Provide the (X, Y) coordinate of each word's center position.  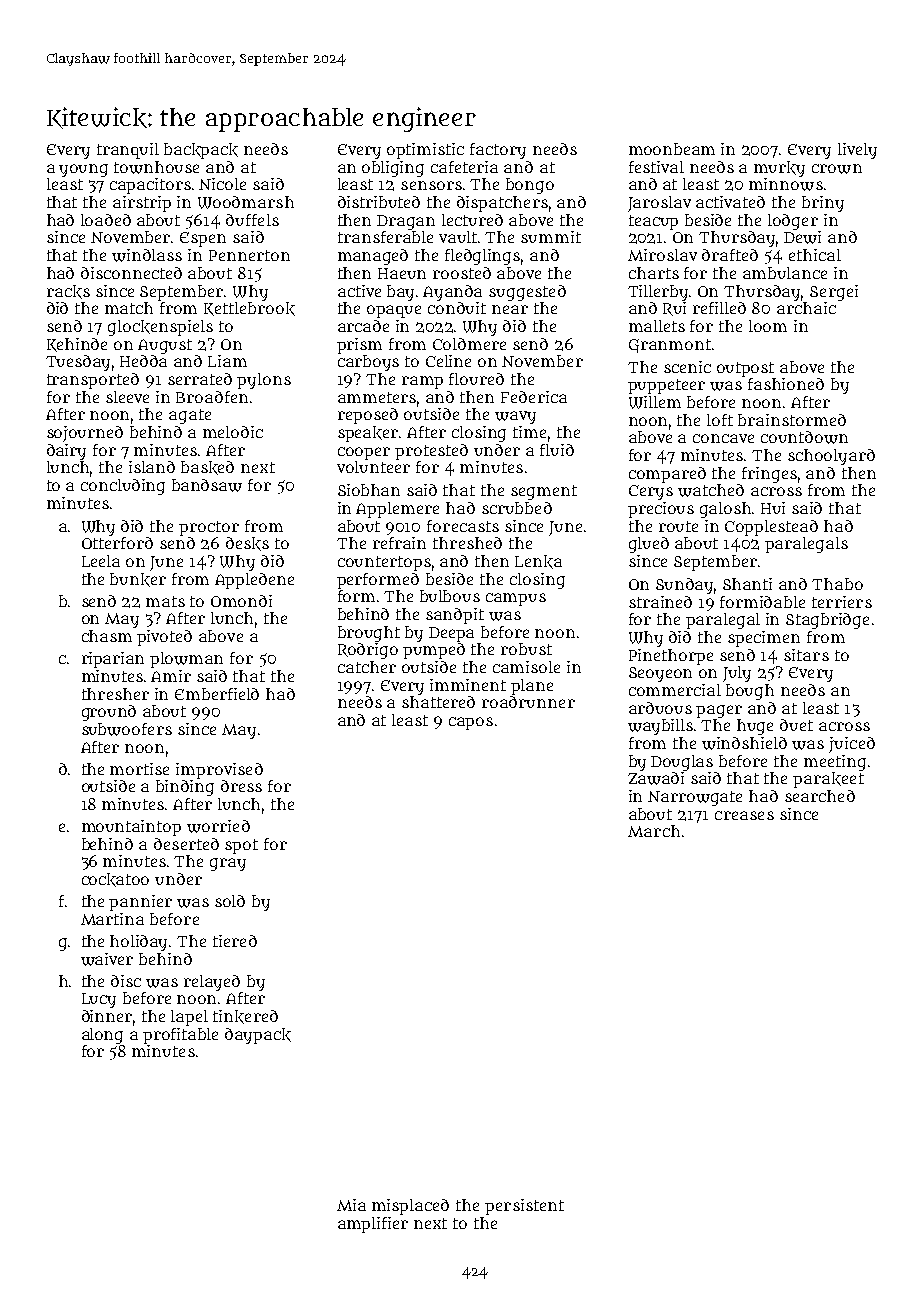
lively (857, 151)
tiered (235, 941)
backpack (201, 151)
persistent (524, 1207)
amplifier (373, 1225)
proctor (209, 528)
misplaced (410, 1207)
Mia (351, 1205)
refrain (399, 543)
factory (498, 151)
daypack (258, 1036)
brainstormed (792, 420)
